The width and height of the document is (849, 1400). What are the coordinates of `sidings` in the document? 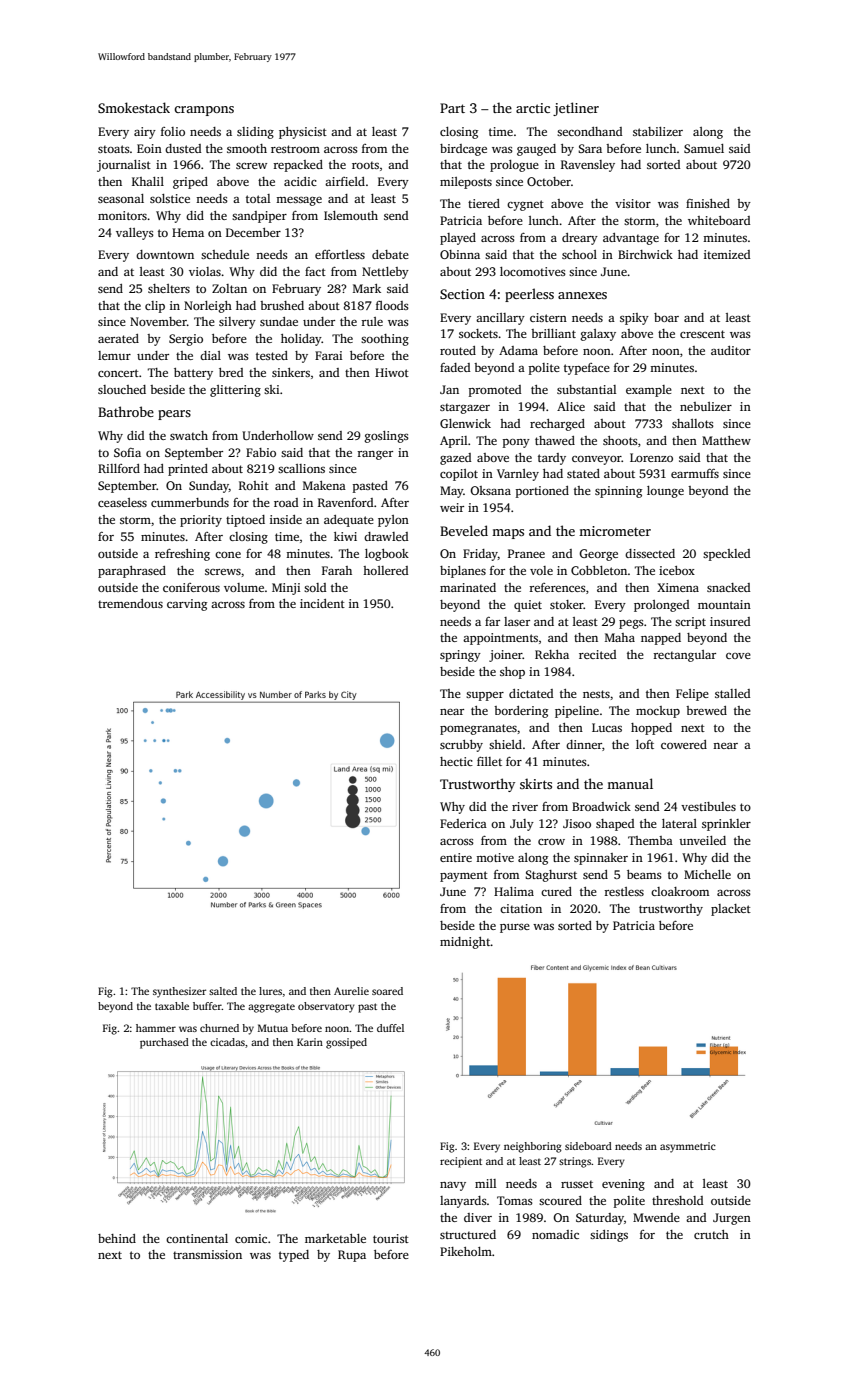 It's located at (609, 1236).
